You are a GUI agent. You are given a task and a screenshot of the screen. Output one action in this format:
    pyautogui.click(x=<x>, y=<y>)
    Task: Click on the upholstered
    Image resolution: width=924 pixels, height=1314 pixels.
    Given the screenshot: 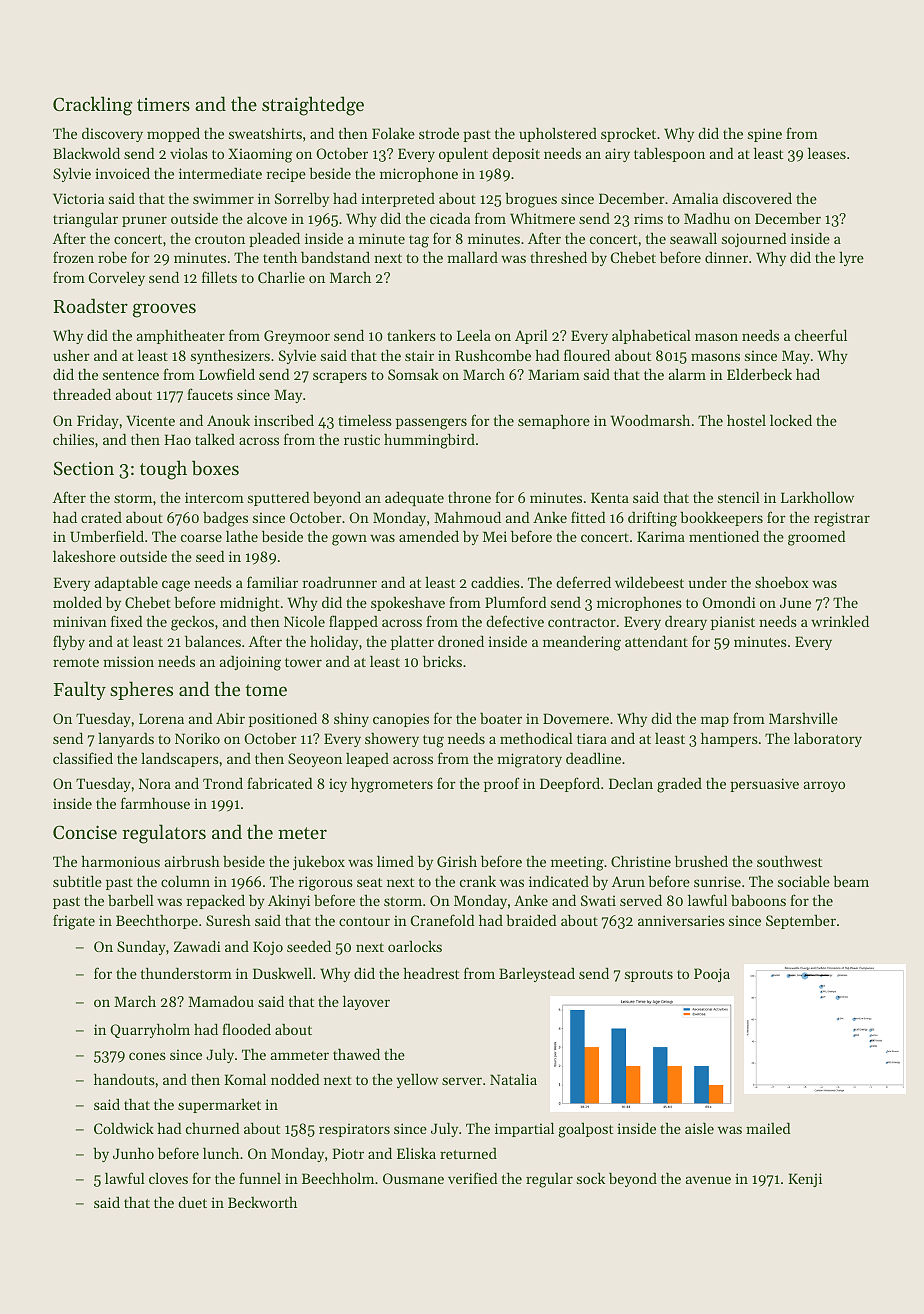 What is the action you would take?
    pyautogui.click(x=558, y=134)
